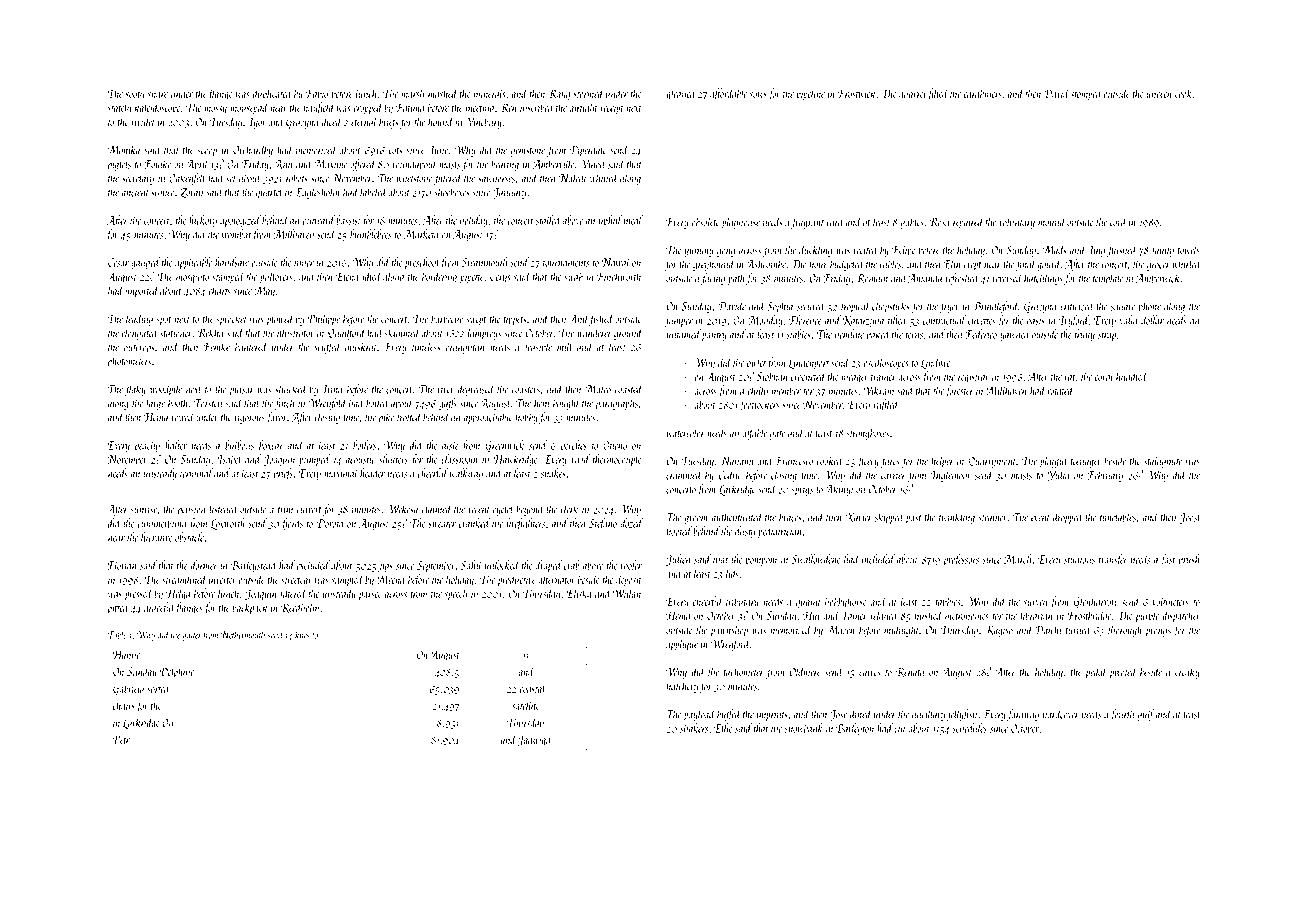  I want to click on paragraphs, so click(616, 404).
